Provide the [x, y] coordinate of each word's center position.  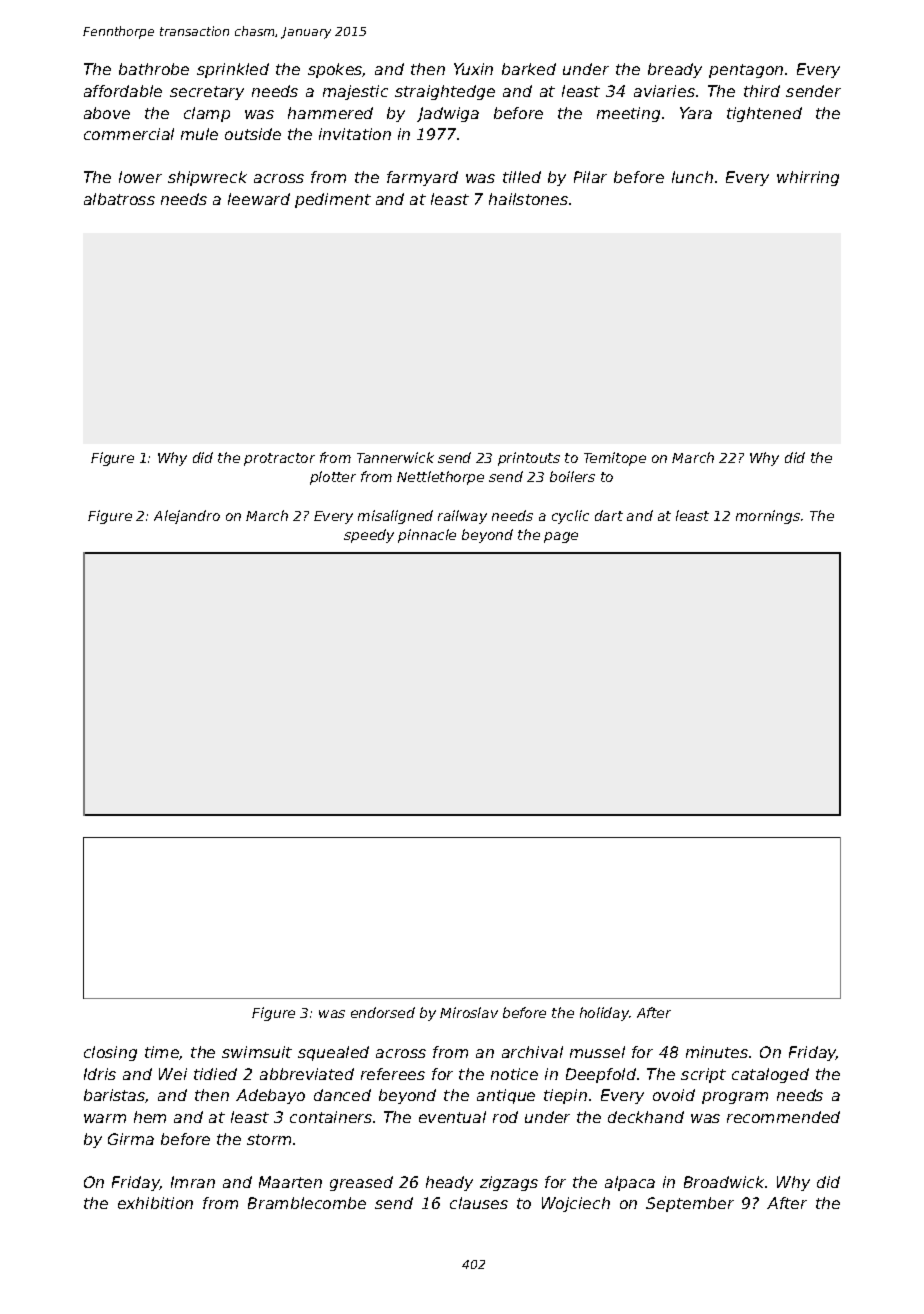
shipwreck [207, 178]
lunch [692, 177]
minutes [717, 1052]
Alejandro [187, 517]
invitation [355, 134]
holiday [604, 1014]
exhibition [155, 1203]
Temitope [615, 459]
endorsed [383, 1012]
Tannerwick [395, 457]
